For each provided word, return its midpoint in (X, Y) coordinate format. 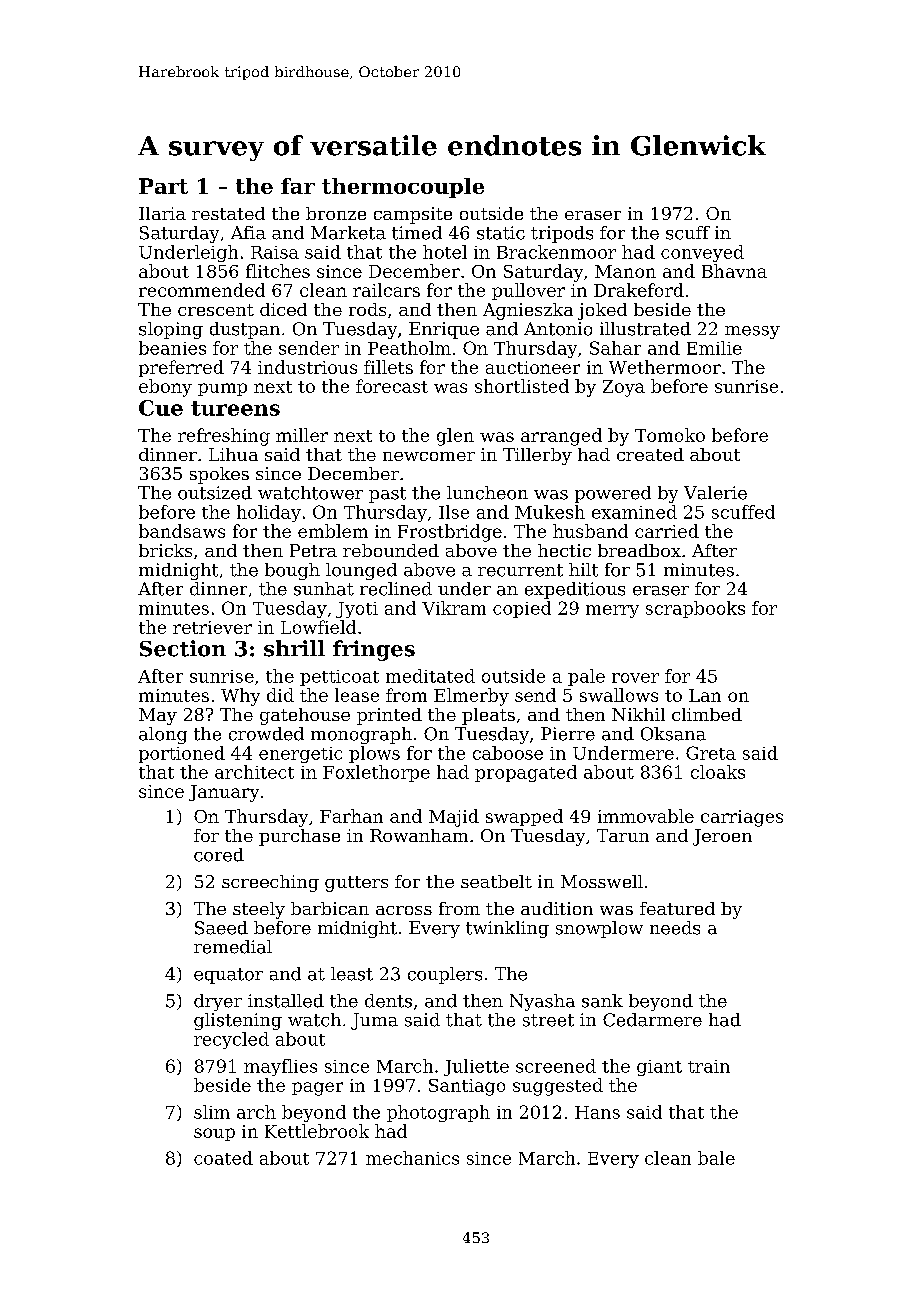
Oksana (673, 734)
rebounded (391, 550)
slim (212, 1112)
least (352, 974)
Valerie (715, 493)
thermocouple (403, 188)
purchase (299, 837)
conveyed (702, 253)
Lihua (233, 454)
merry (612, 611)
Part (163, 186)
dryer (218, 1002)
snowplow (599, 929)
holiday (269, 513)
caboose (508, 753)
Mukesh (550, 512)
